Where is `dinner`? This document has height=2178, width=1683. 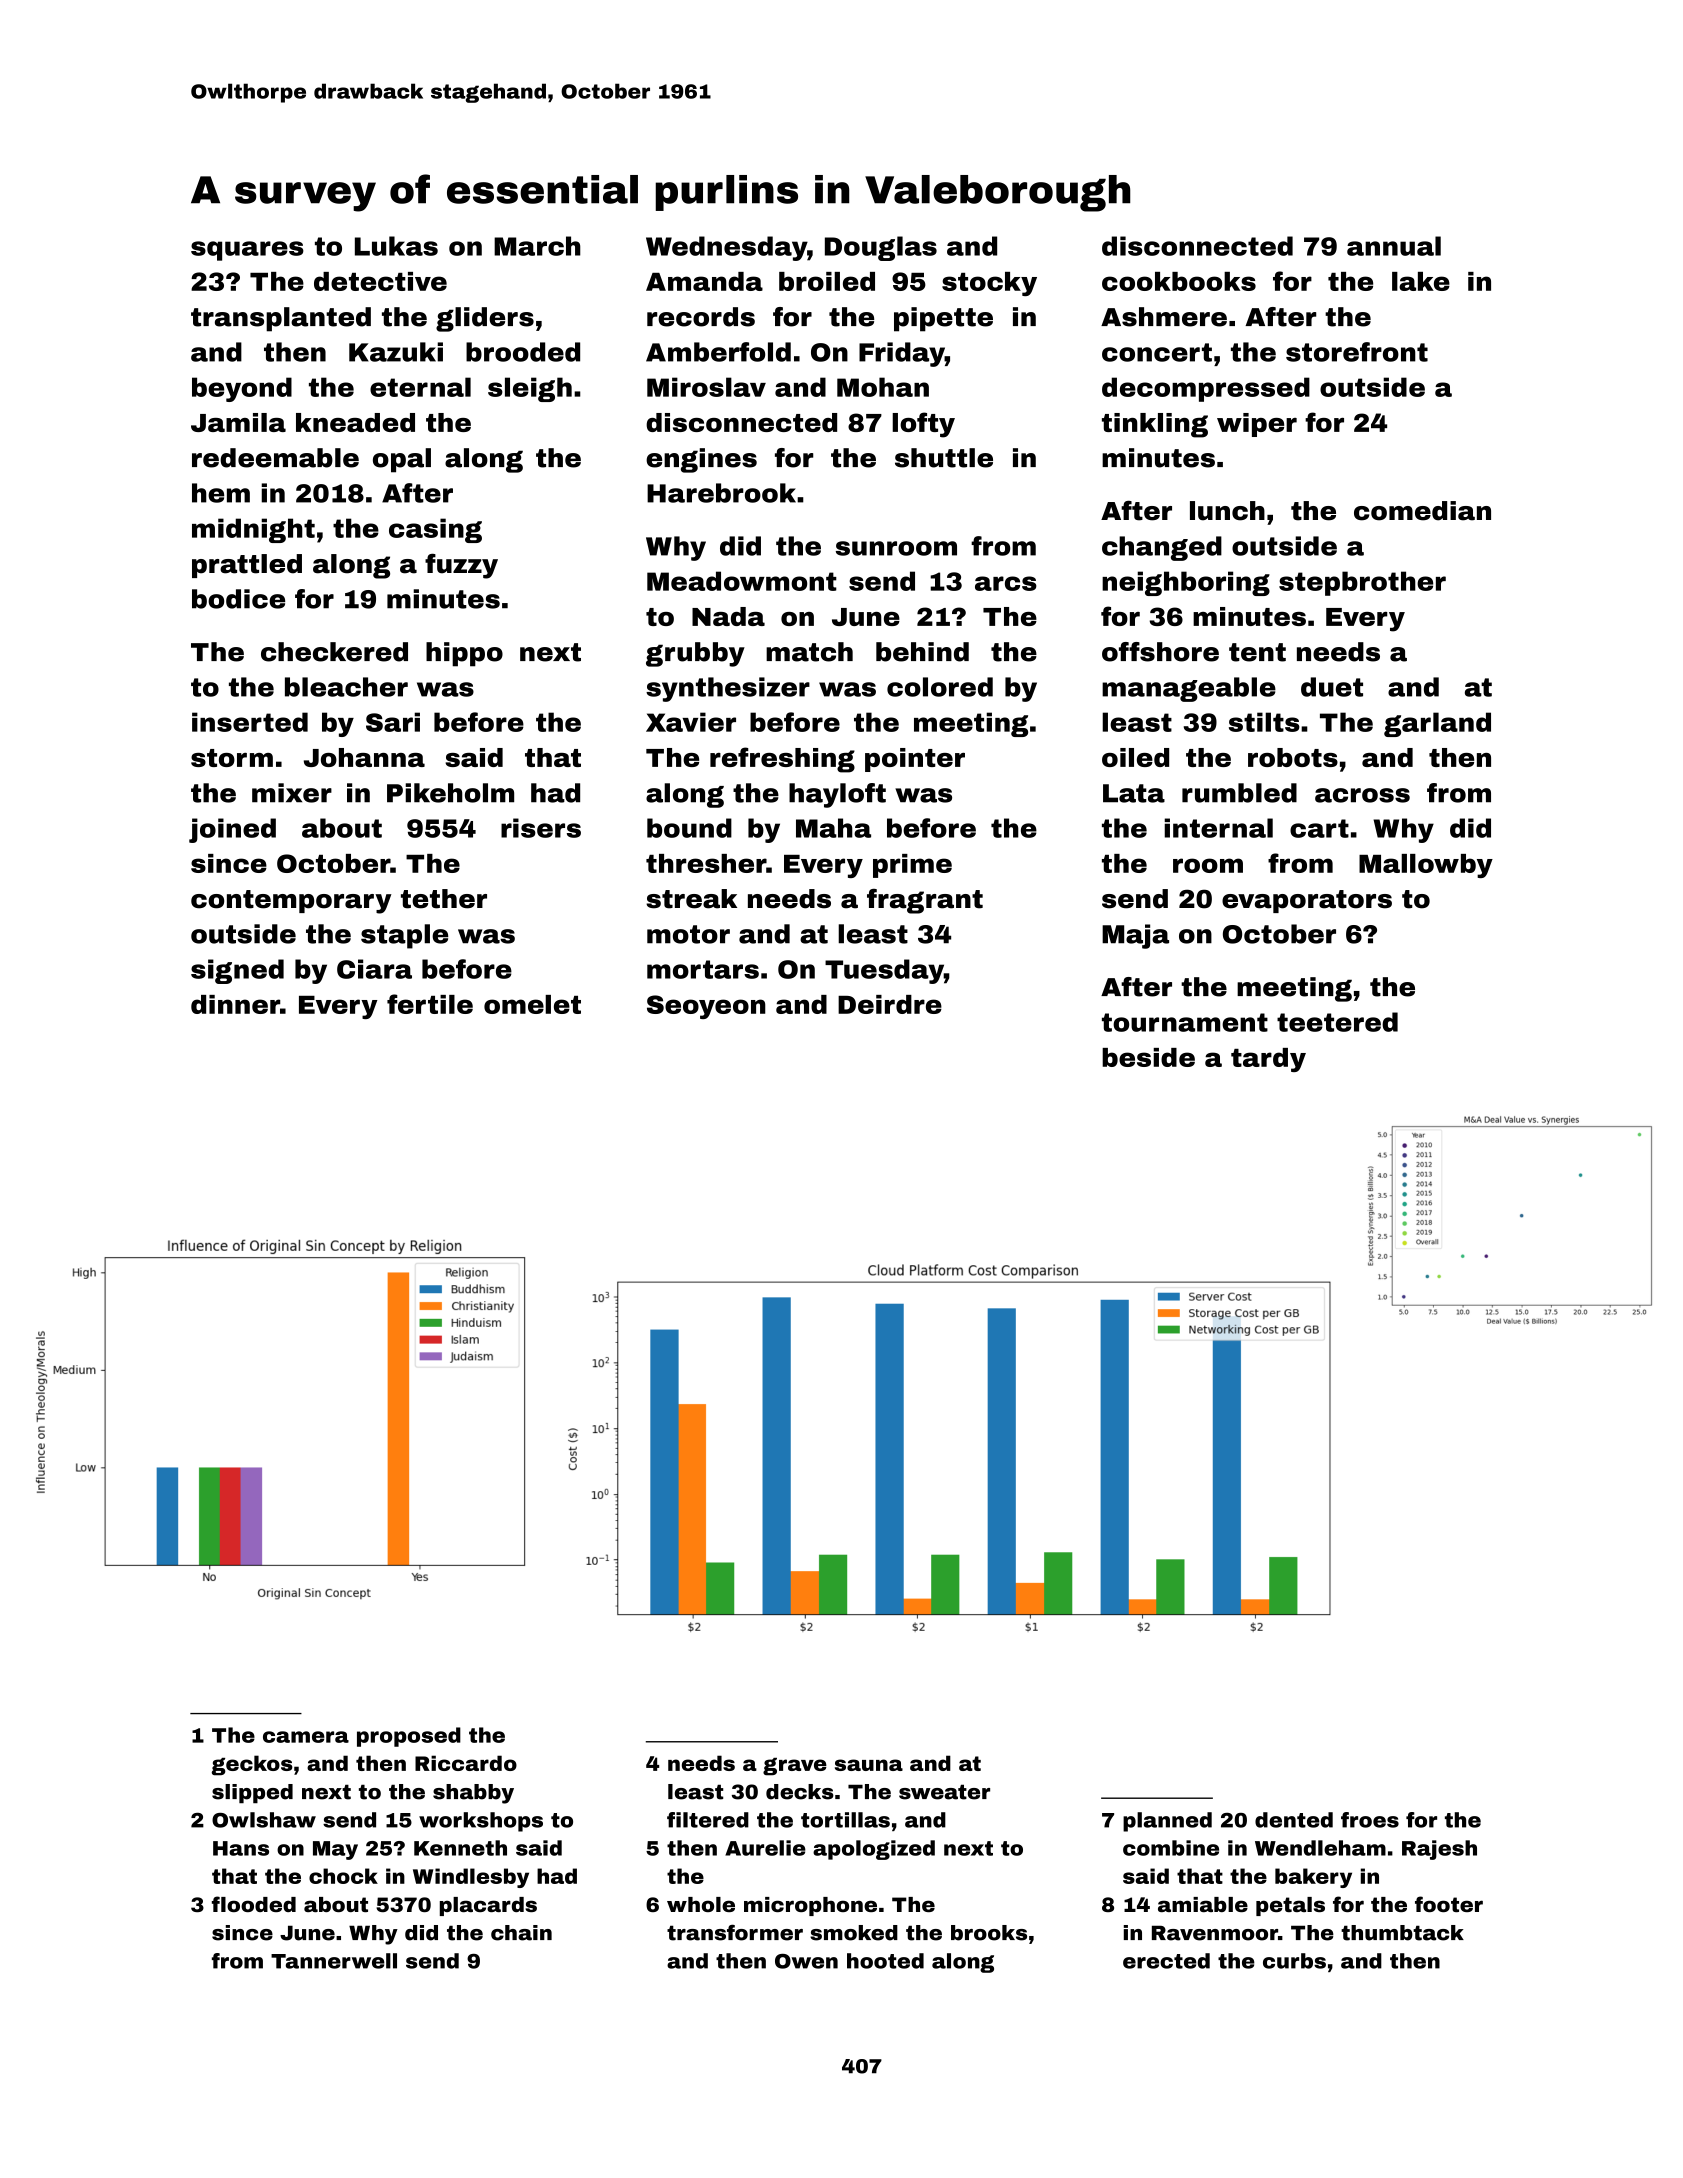 dinner is located at coordinates (235, 1004).
